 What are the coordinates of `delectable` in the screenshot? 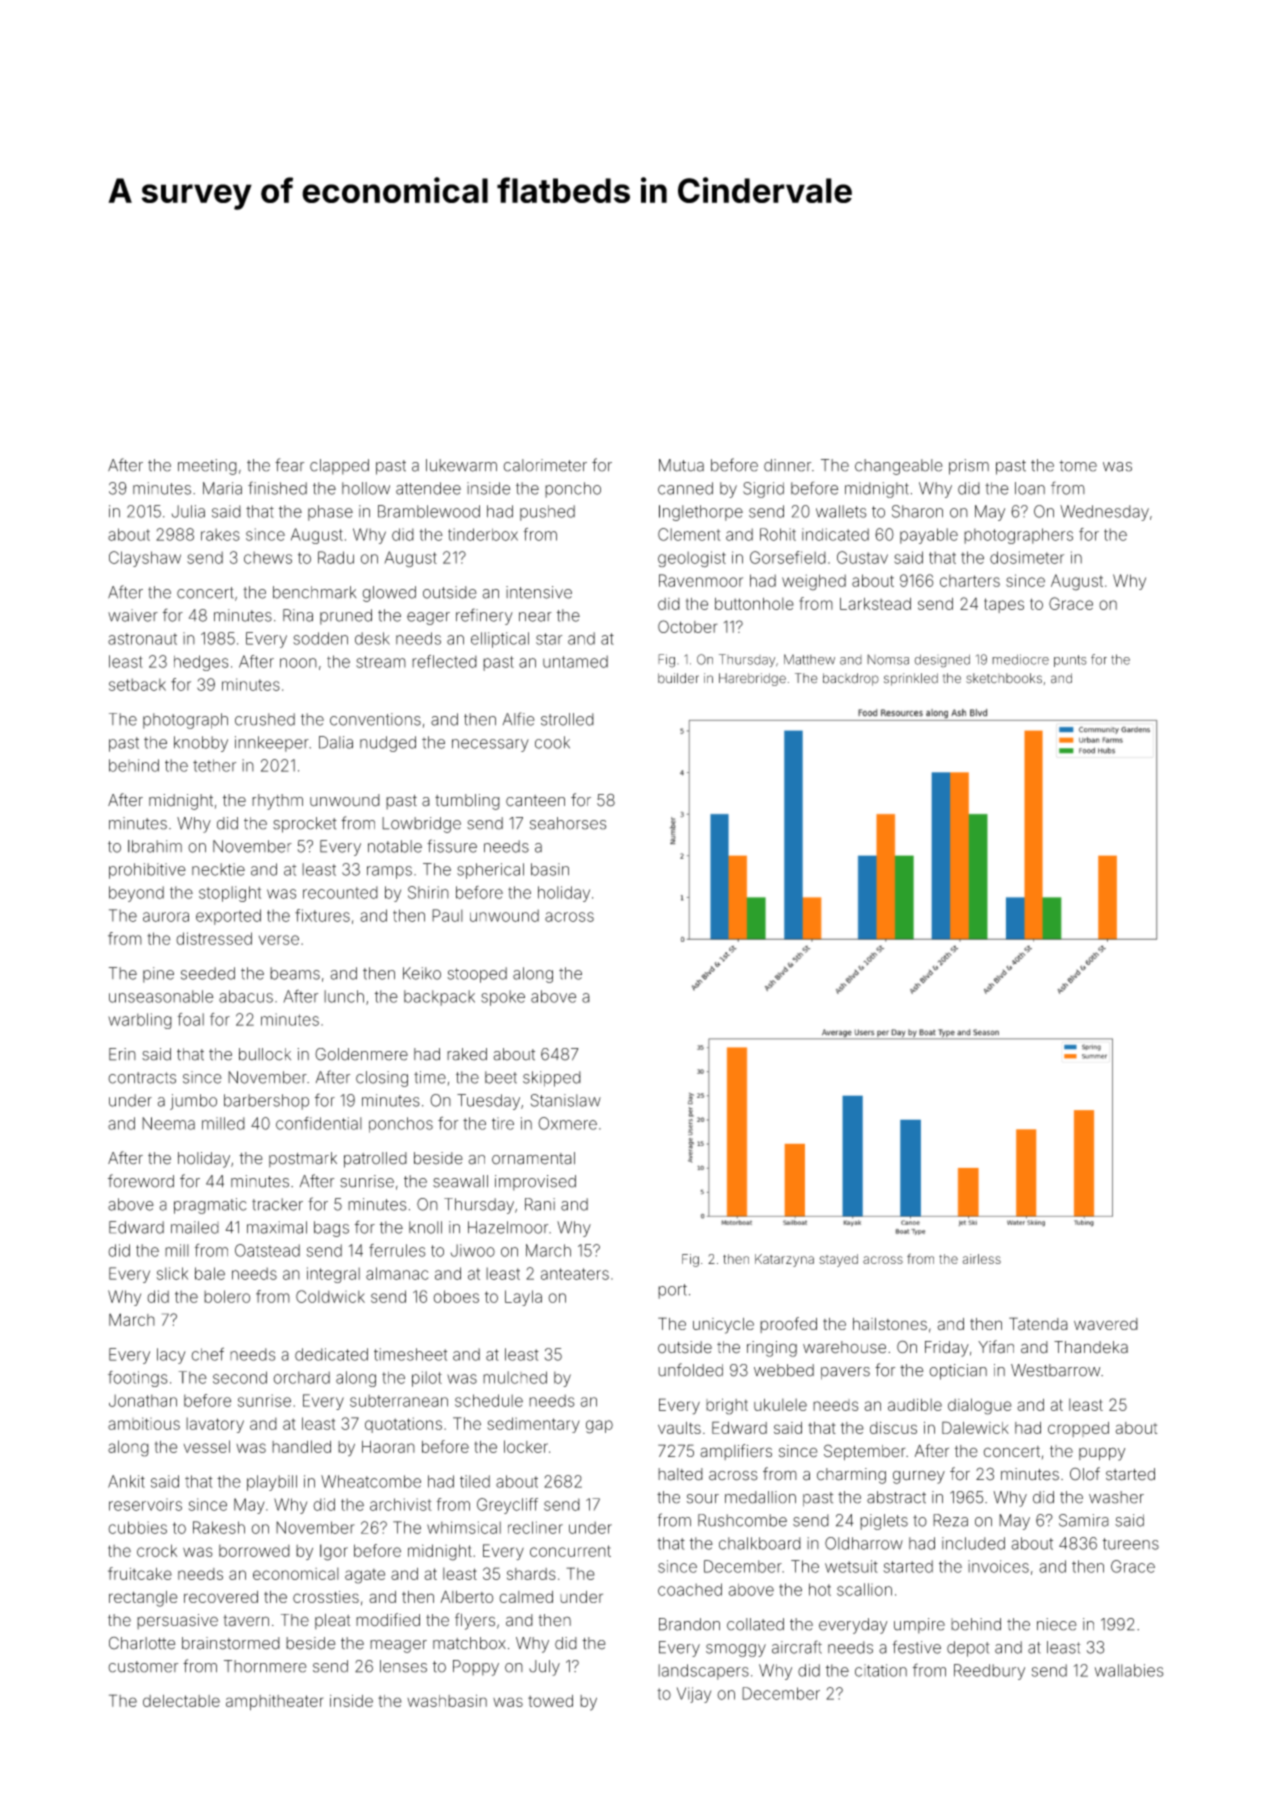 It's located at (181, 1701).
